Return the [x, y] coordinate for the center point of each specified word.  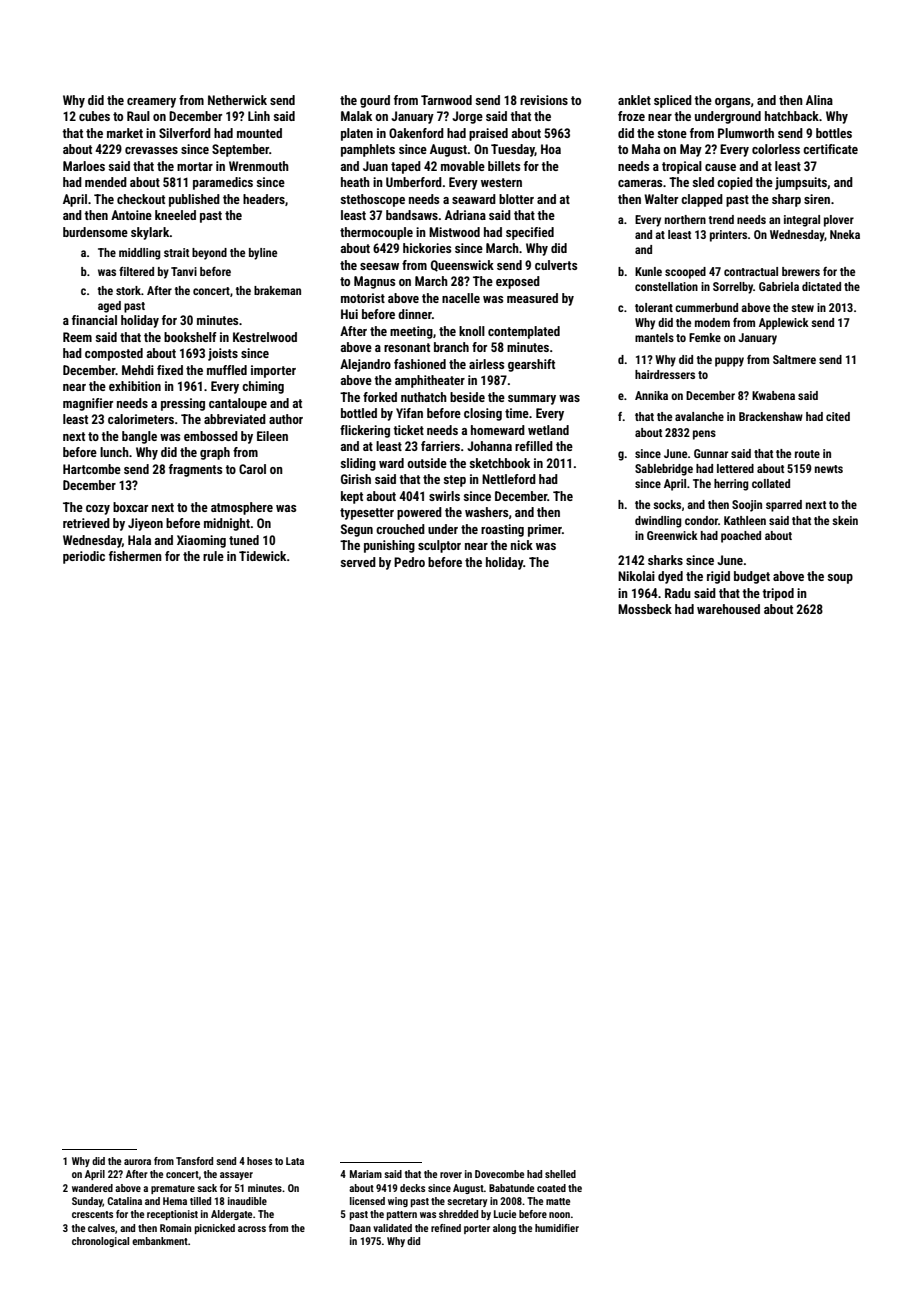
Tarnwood [446, 100]
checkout [141, 199]
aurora [137, 1162]
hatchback [792, 116]
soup [840, 579]
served [358, 562]
